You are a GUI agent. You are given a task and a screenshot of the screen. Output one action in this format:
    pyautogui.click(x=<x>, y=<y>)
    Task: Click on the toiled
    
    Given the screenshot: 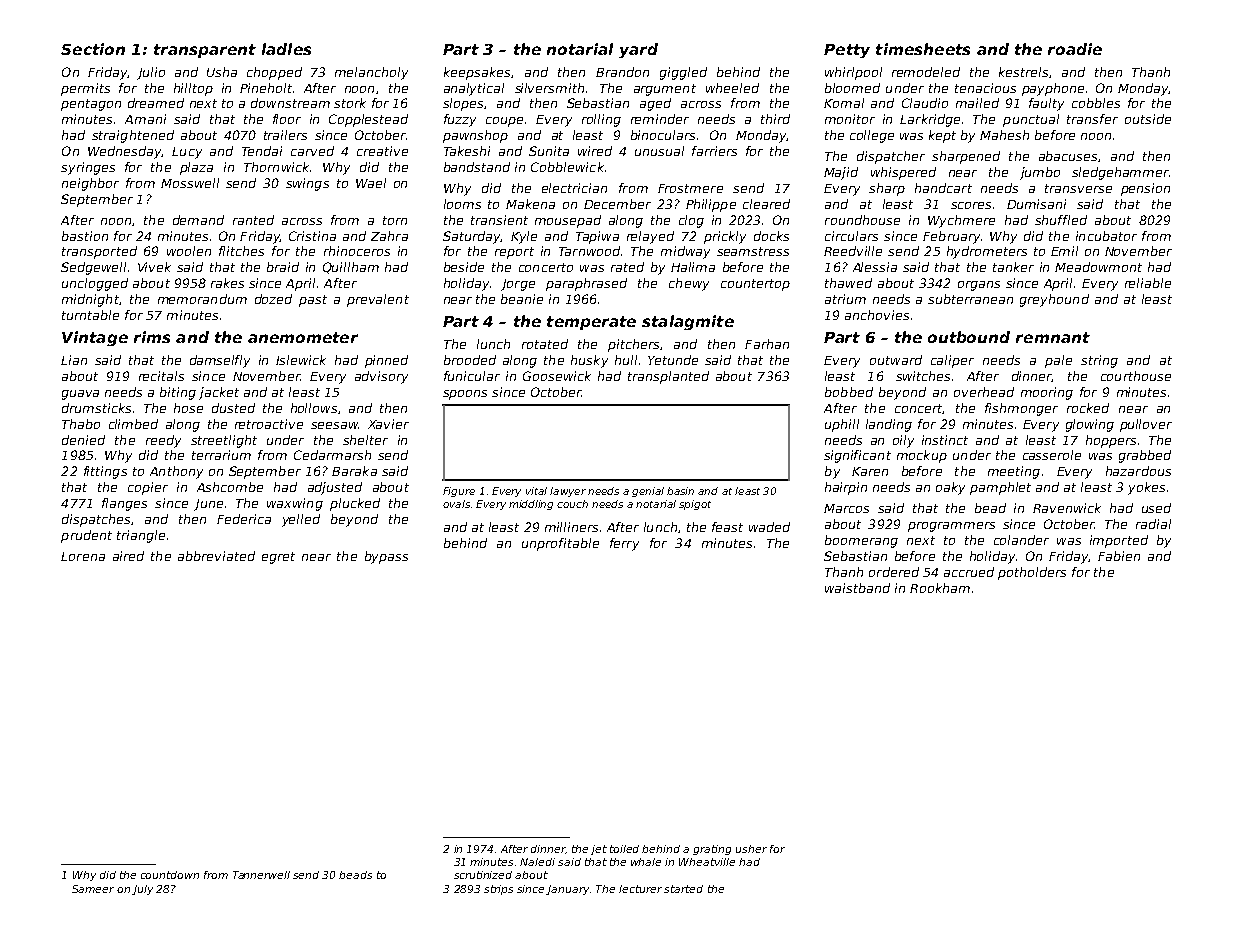 What is the action you would take?
    pyautogui.click(x=624, y=849)
